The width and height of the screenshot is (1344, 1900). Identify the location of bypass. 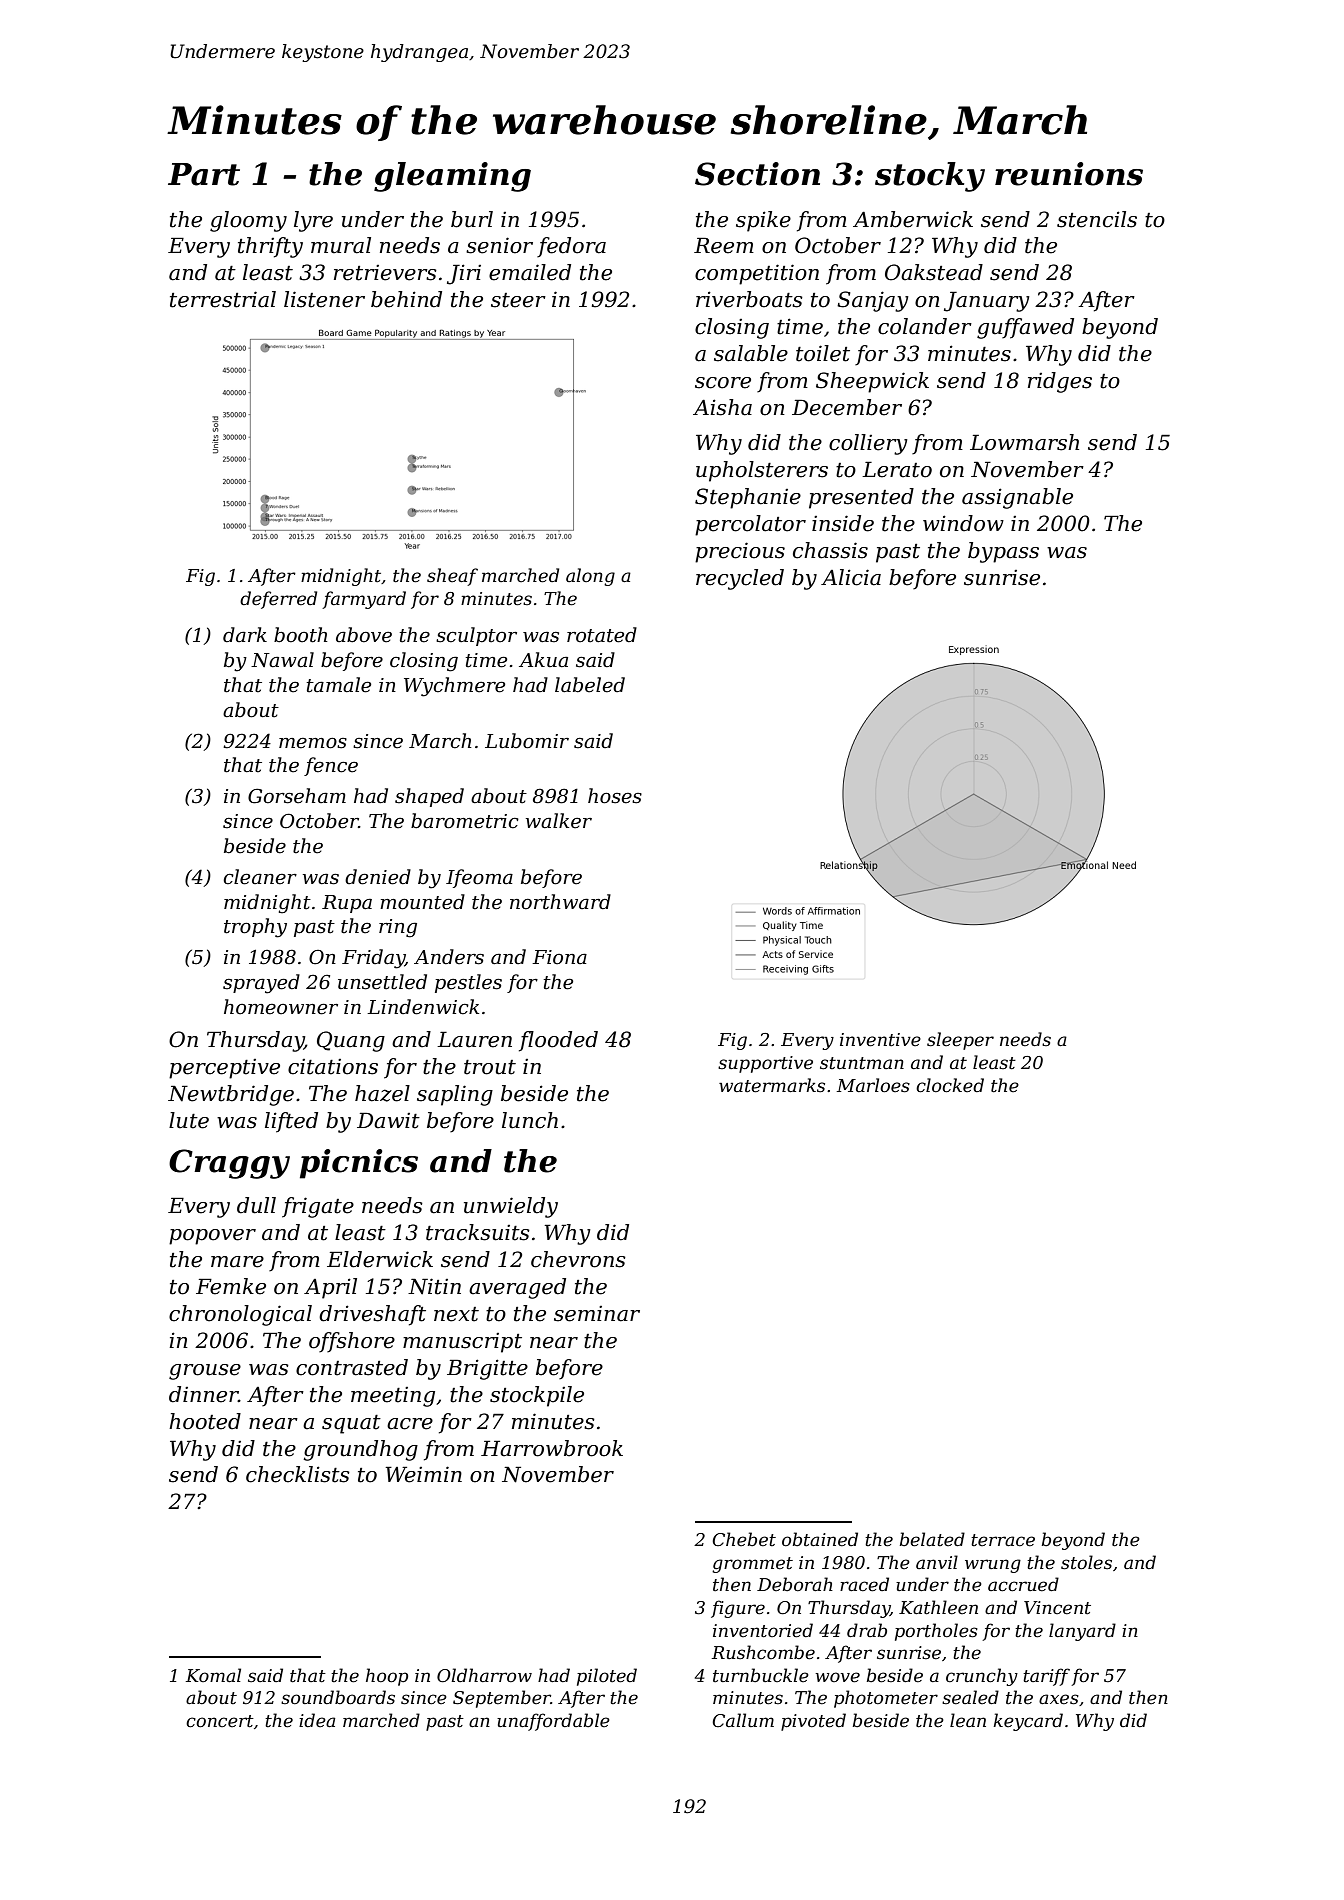
(1003, 552).
